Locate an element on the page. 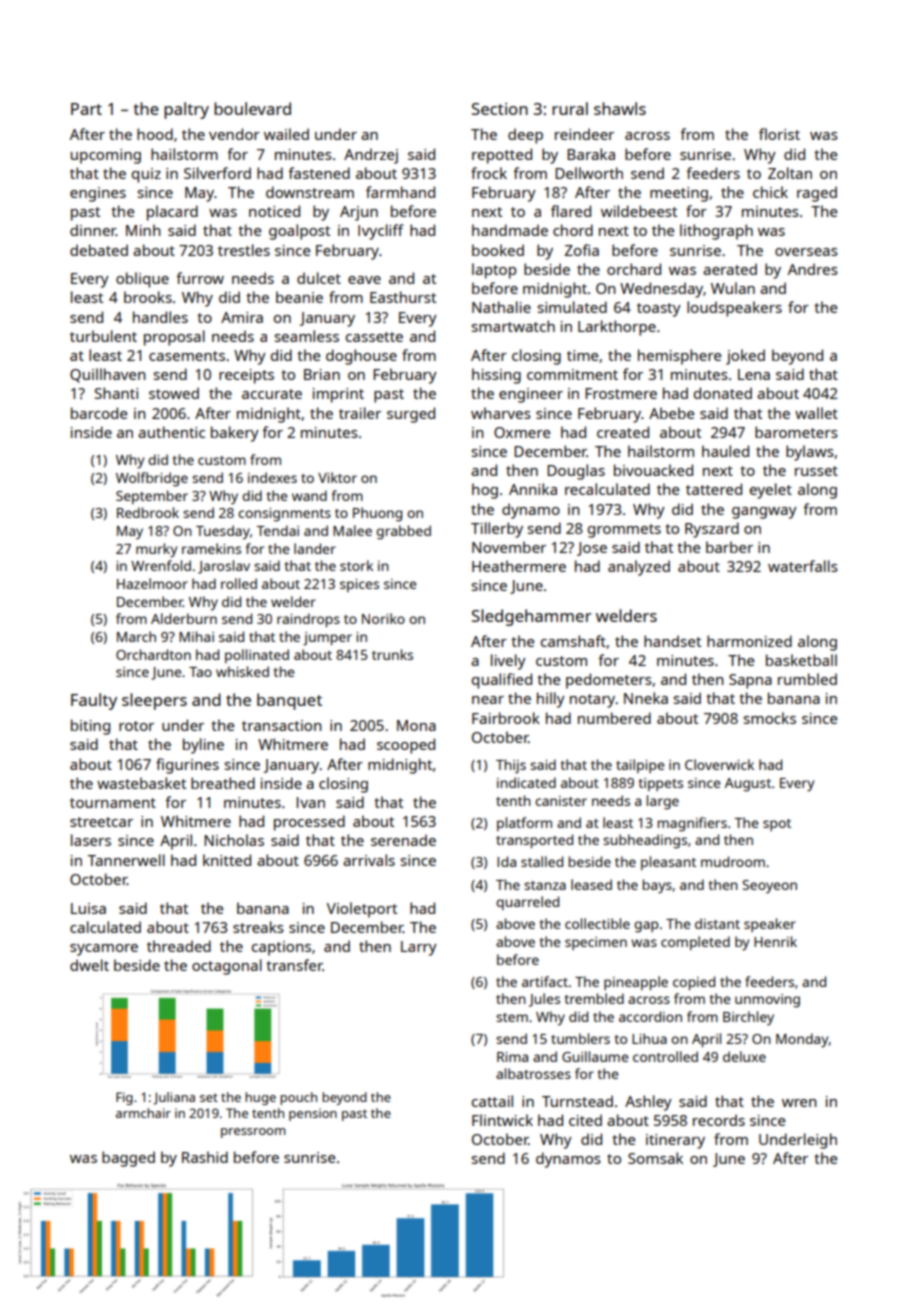  placard is located at coordinates (172, 213).
